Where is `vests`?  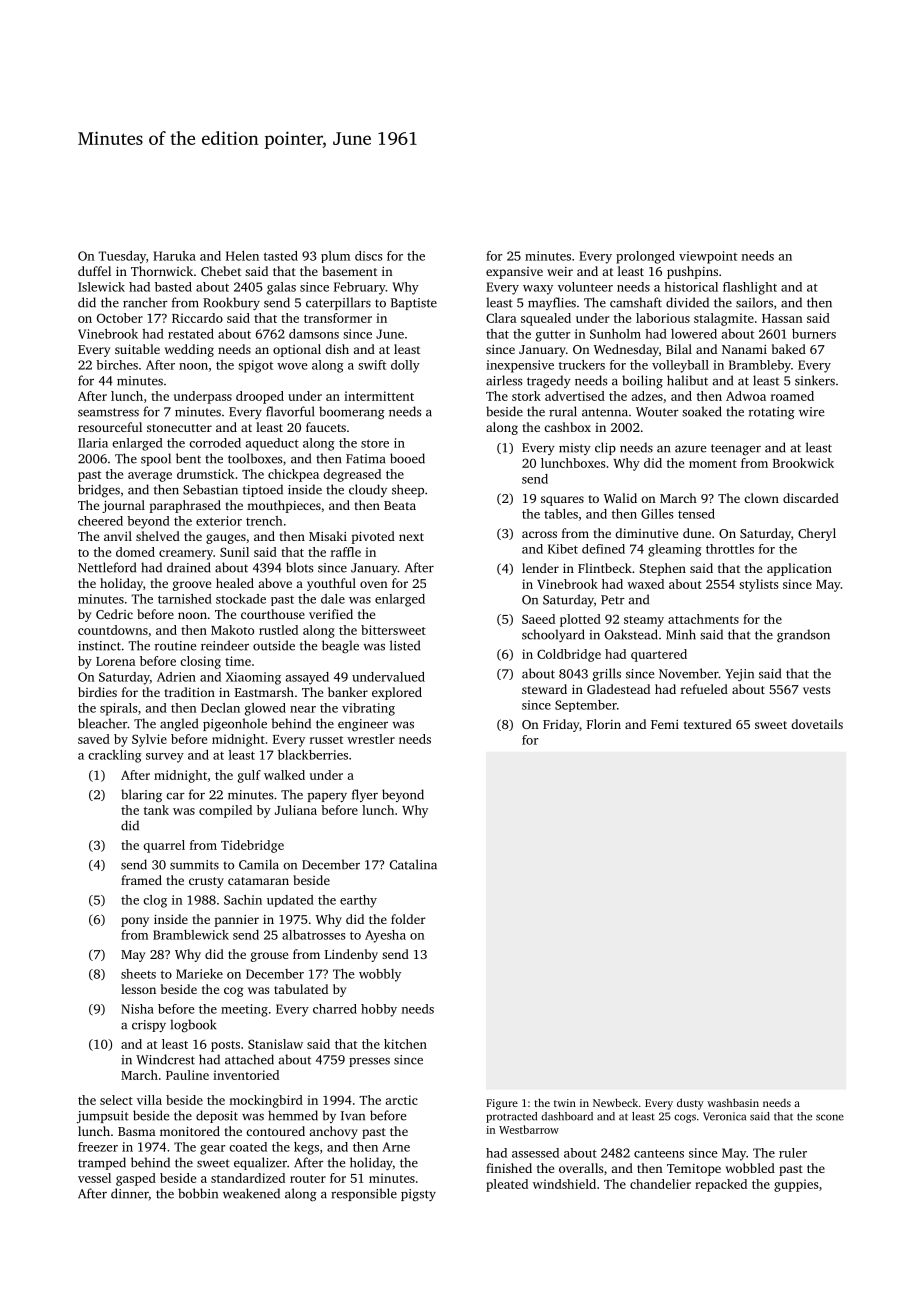 vests is located at coordinates (816, 690).
